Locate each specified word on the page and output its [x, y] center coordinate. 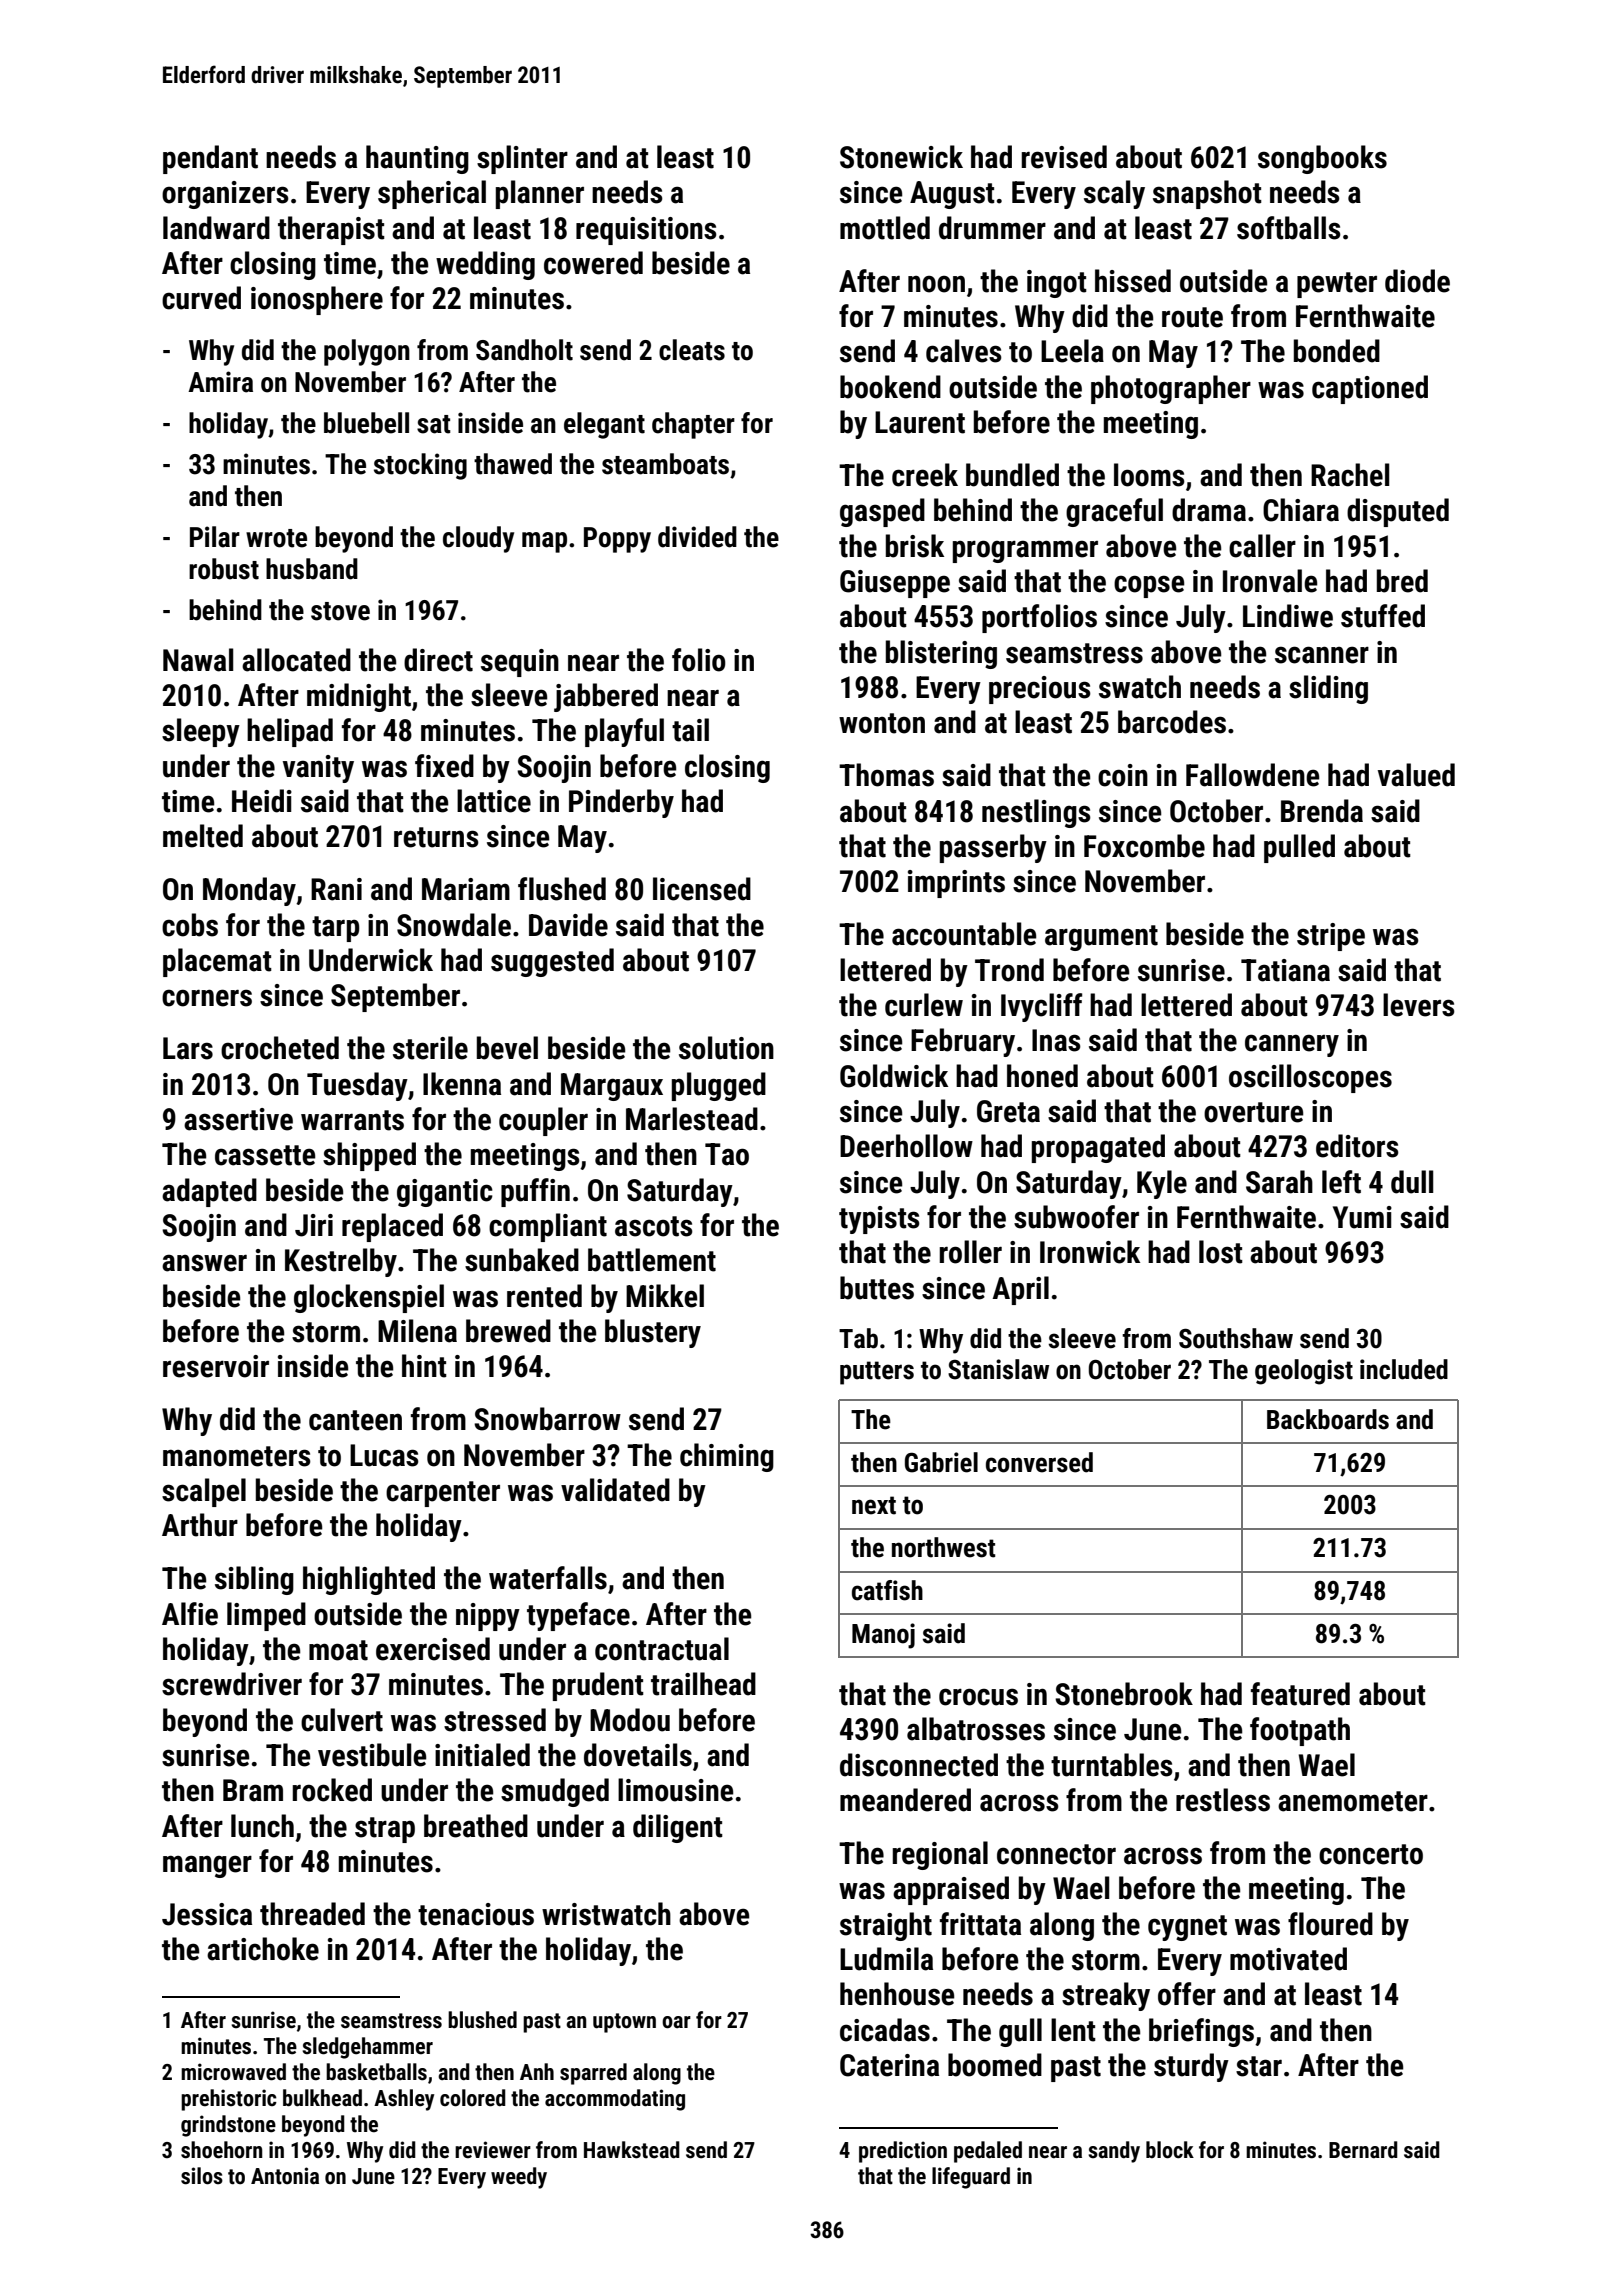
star [1259, 2066]
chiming [727, 1457]
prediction [903, 2152]
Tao [727, 1154]
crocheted [280, 1048]
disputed [1398, 512]
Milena [417, 1331]
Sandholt [524, 350]
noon [936, 284]
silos [202, 2176]
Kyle [1162, 1184]
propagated [1098, 1148]
